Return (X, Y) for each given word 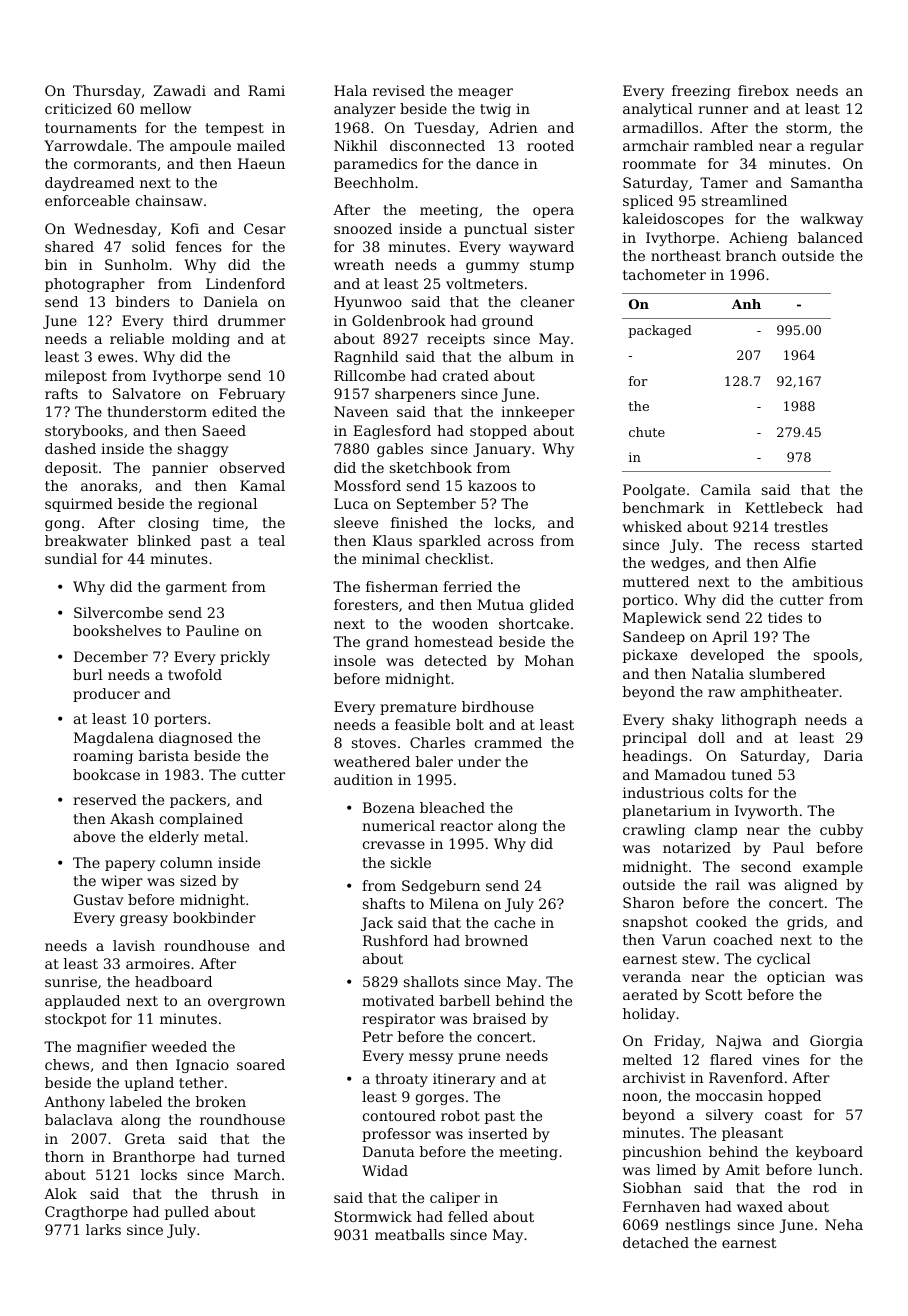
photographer (95, 285)
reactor (466, 826)
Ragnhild (366, 358)
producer (106, 695)
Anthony (74, 1103)
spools (836, 656)
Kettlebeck (784, 507)
